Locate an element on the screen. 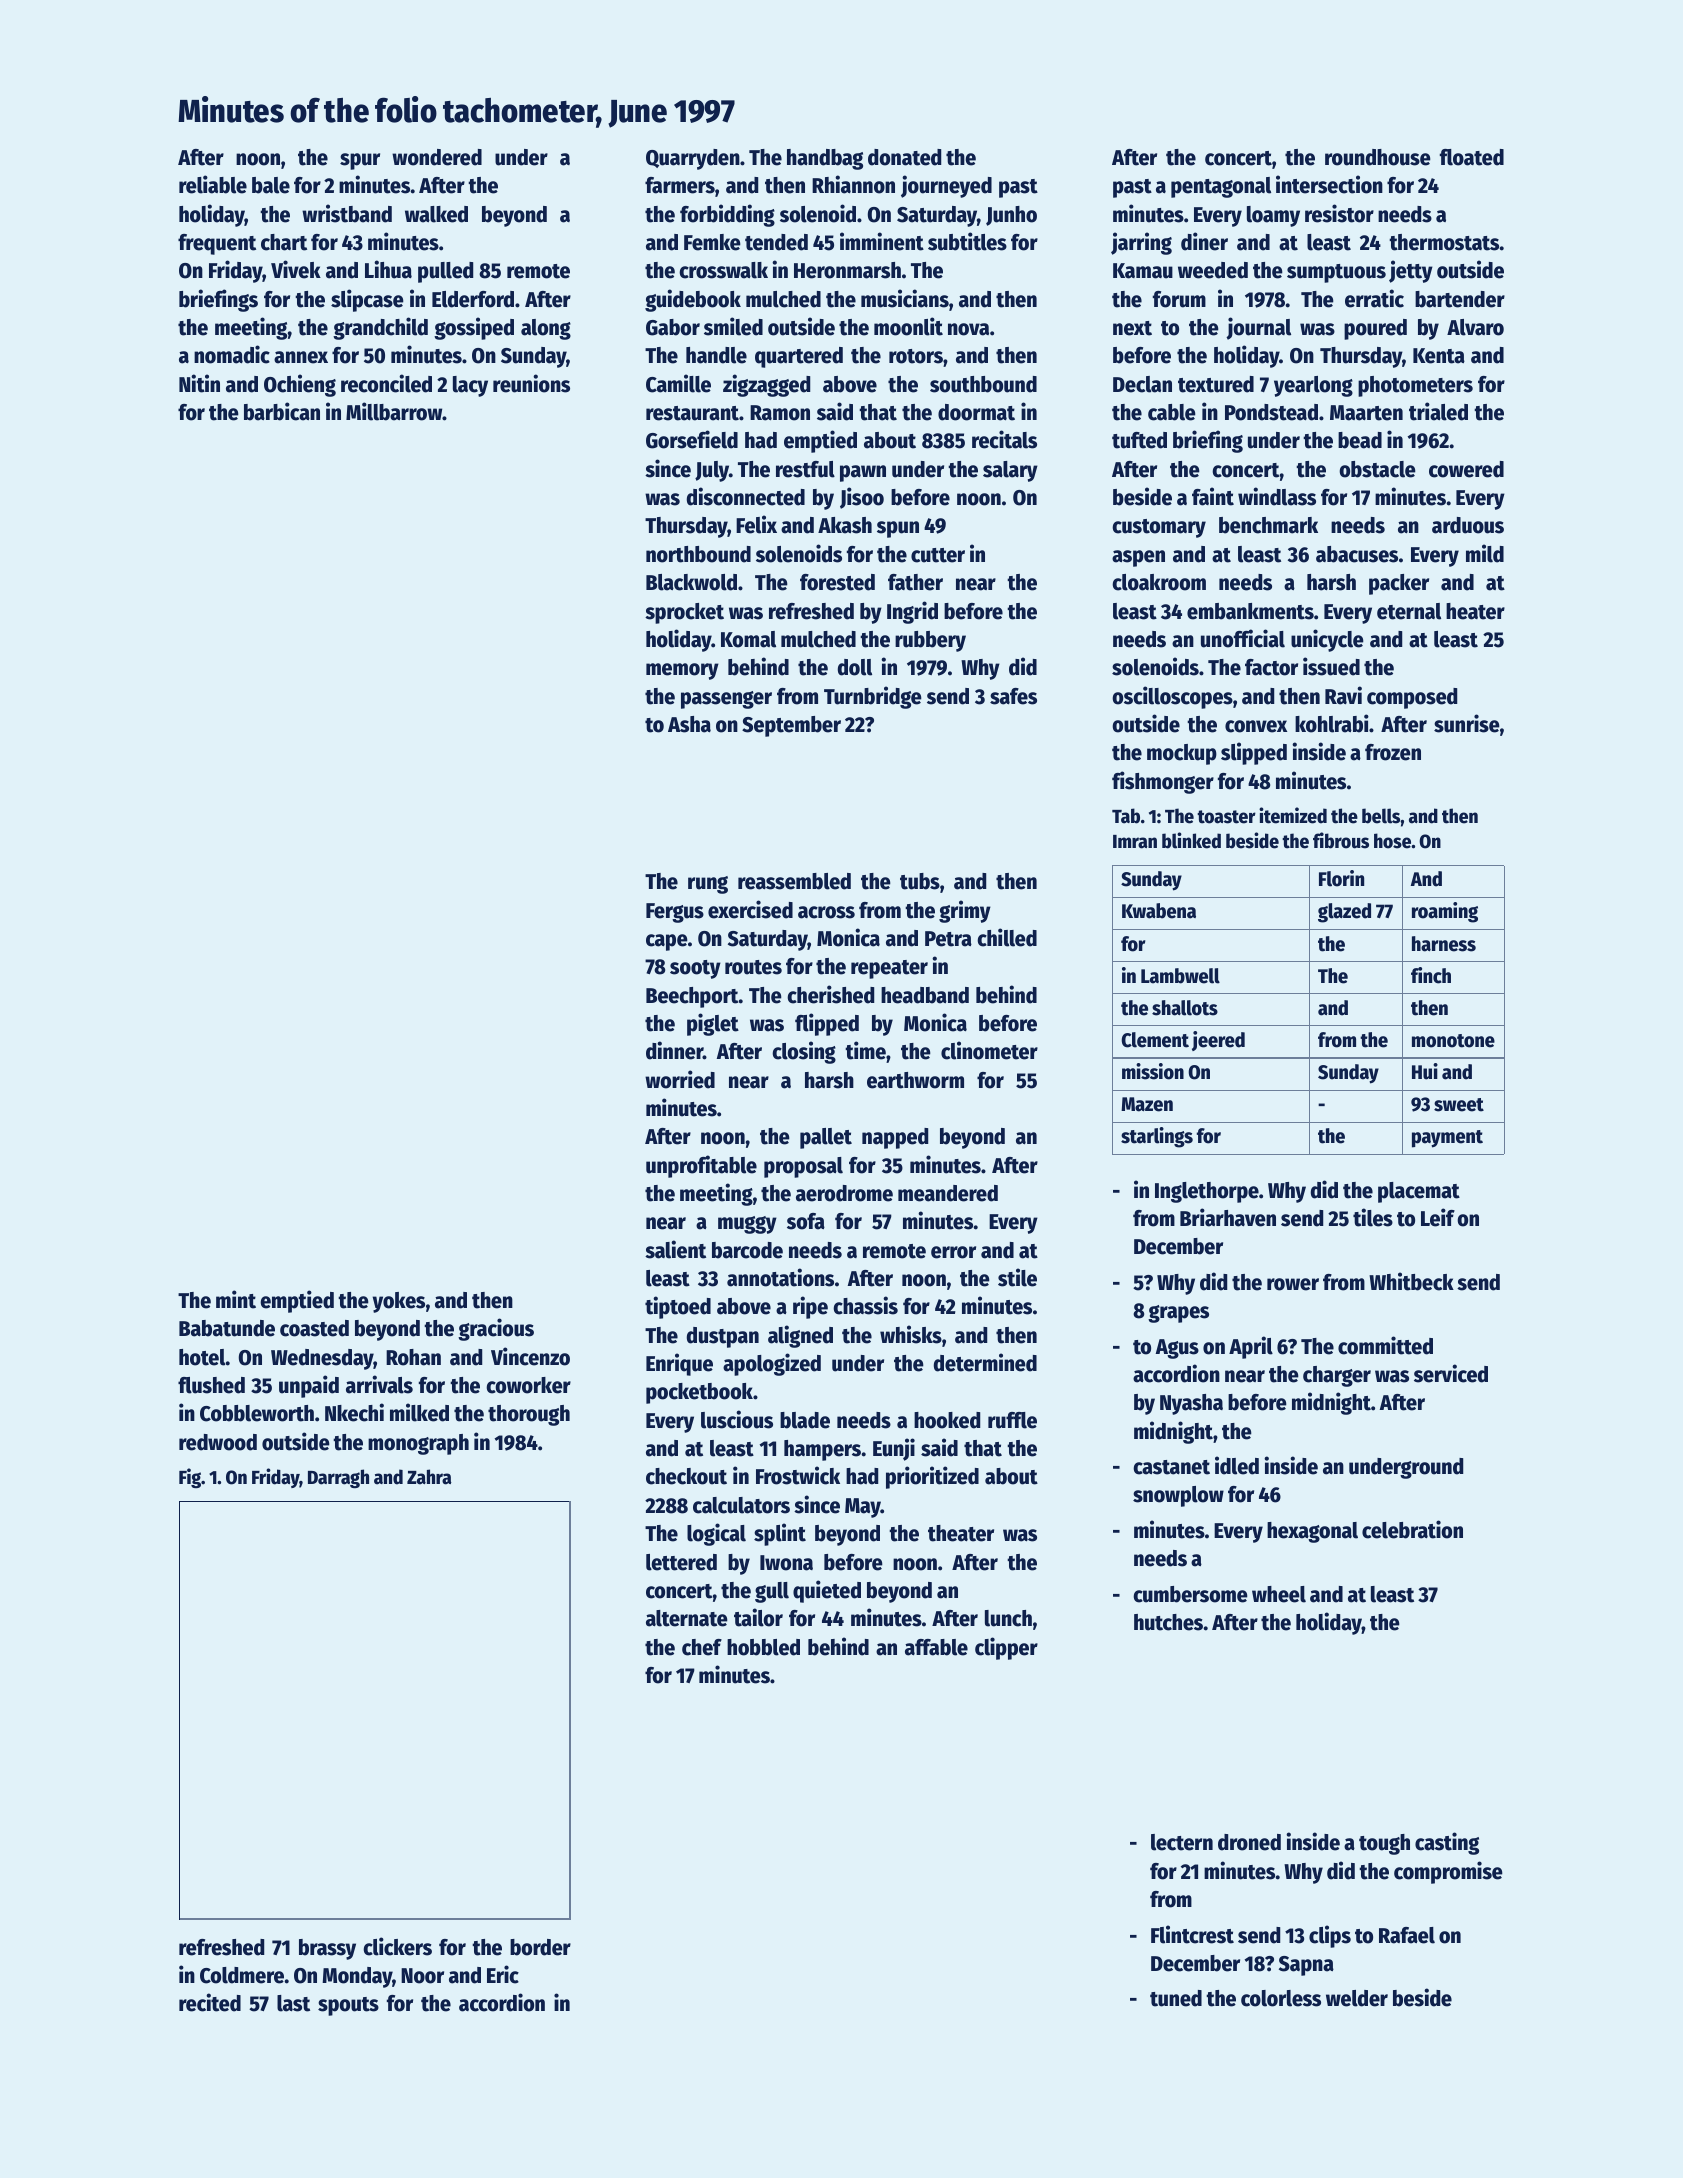 The width and height of the screenshot is (1683, 2178). sprocket is located at coordinates (684, 613).
